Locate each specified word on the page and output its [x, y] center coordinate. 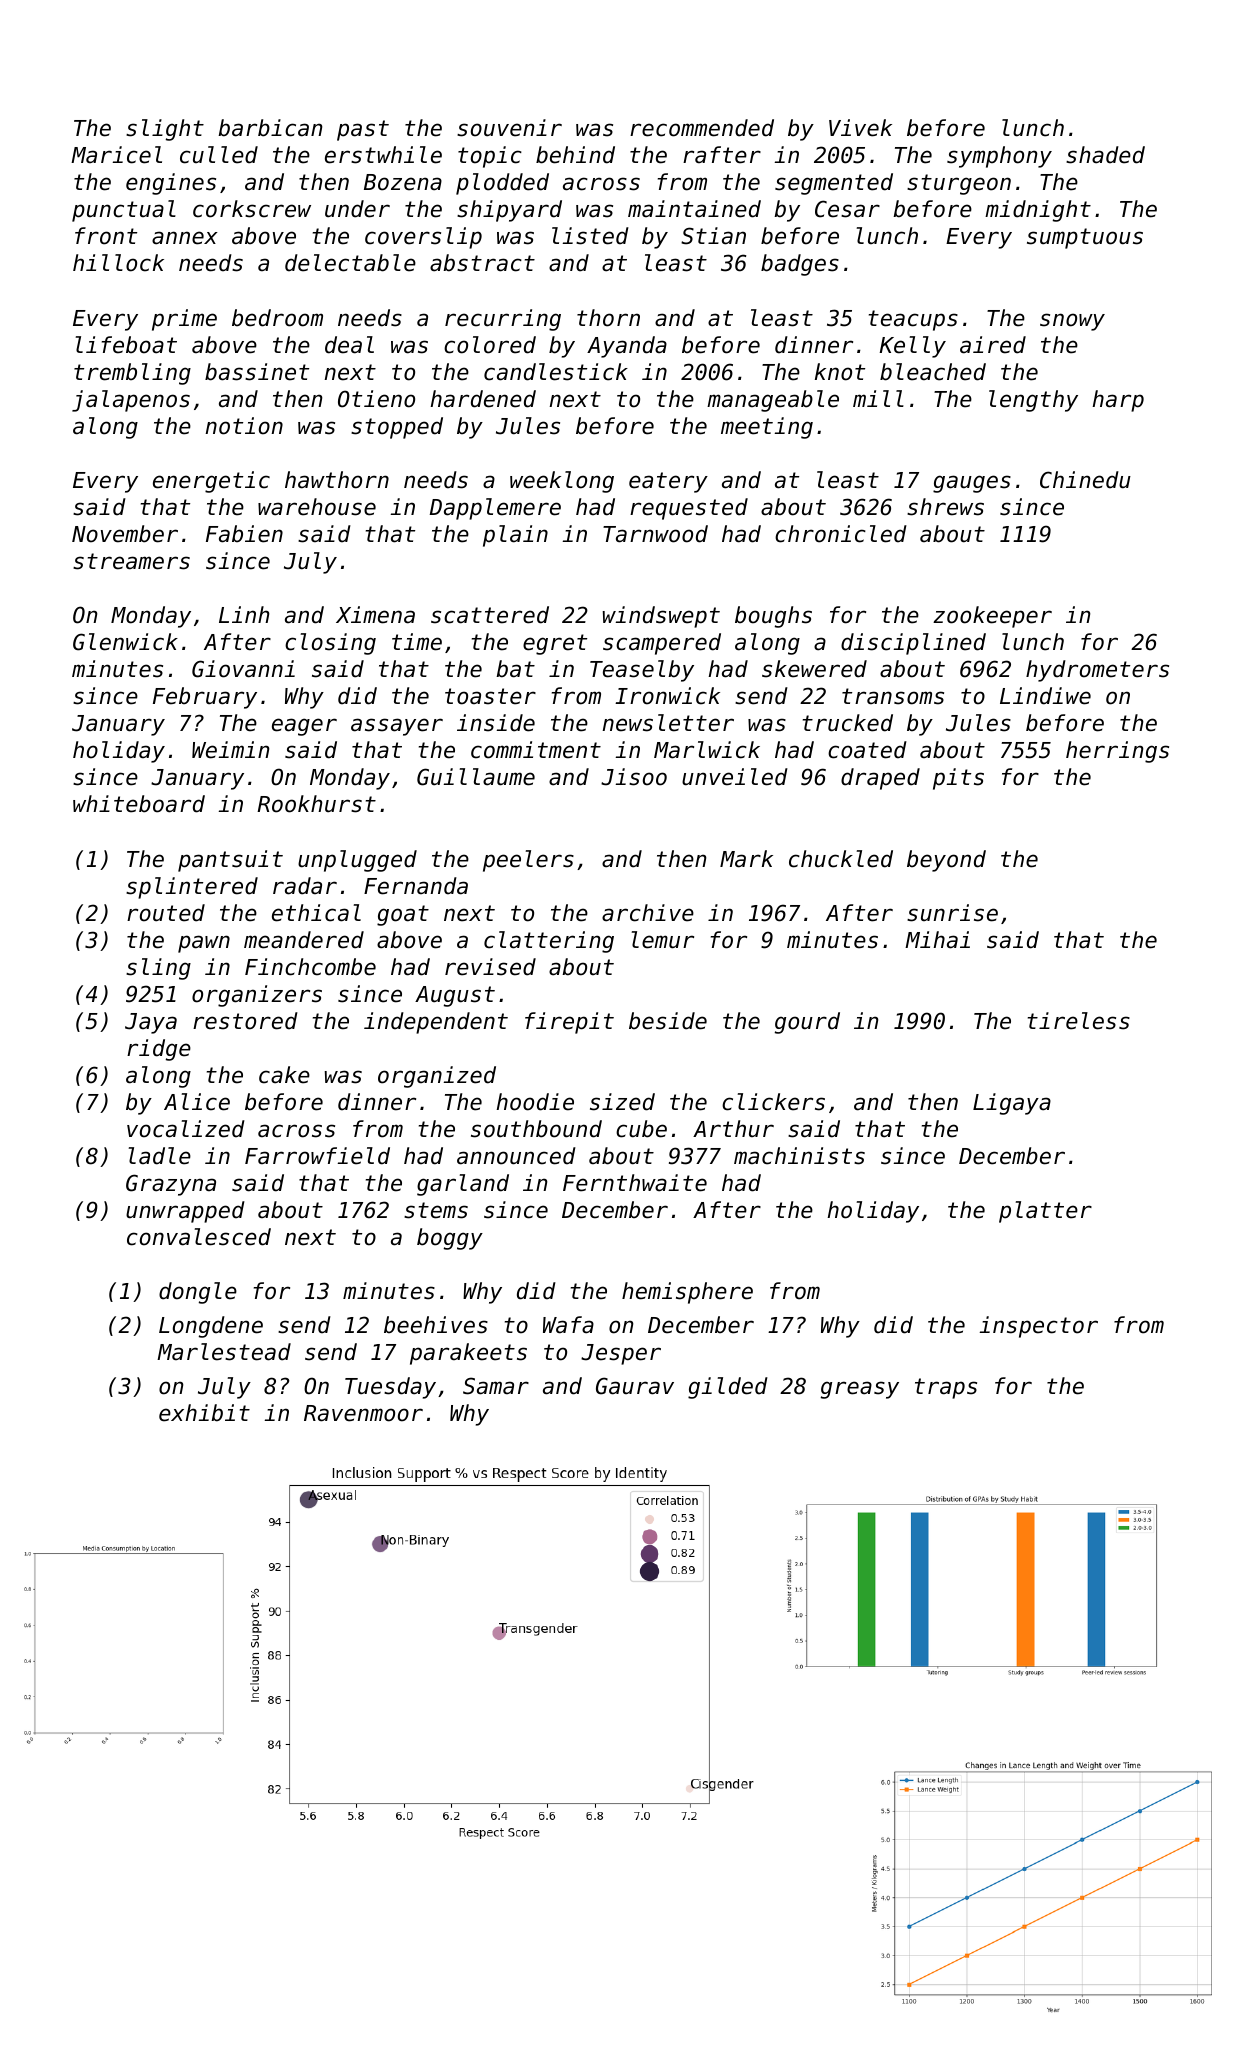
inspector [1039, 1327]
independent [436, 1023]
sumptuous [1085, 238]
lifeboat [126, 345]
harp [1118, 401]
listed [590, 236]
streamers [131, 561]
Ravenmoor [363, 1413]
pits [958, 779]
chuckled [841, 859]
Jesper [621, 1354]
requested [689, 509]
